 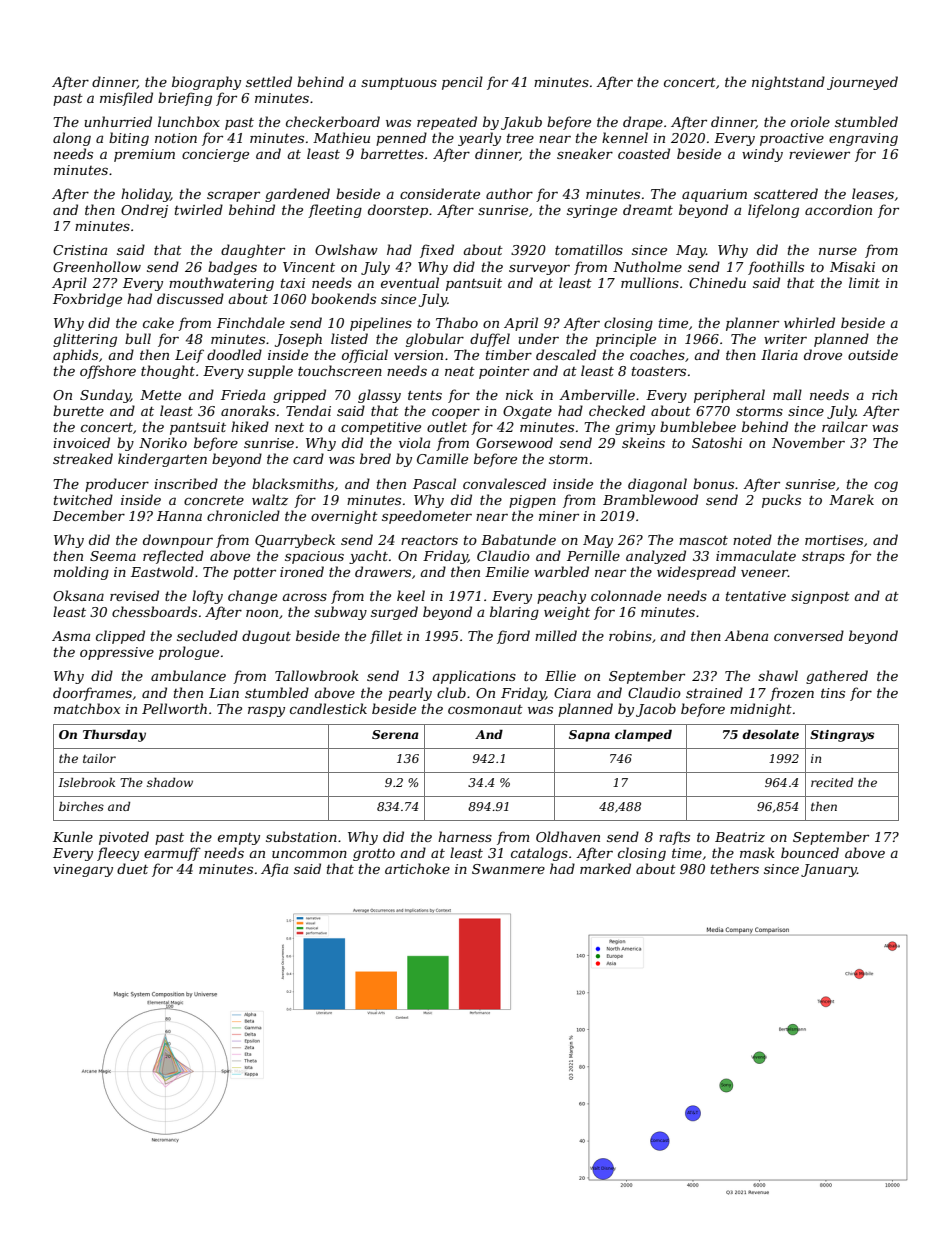 I want to click on pencil, so click(x=462, y=83).
